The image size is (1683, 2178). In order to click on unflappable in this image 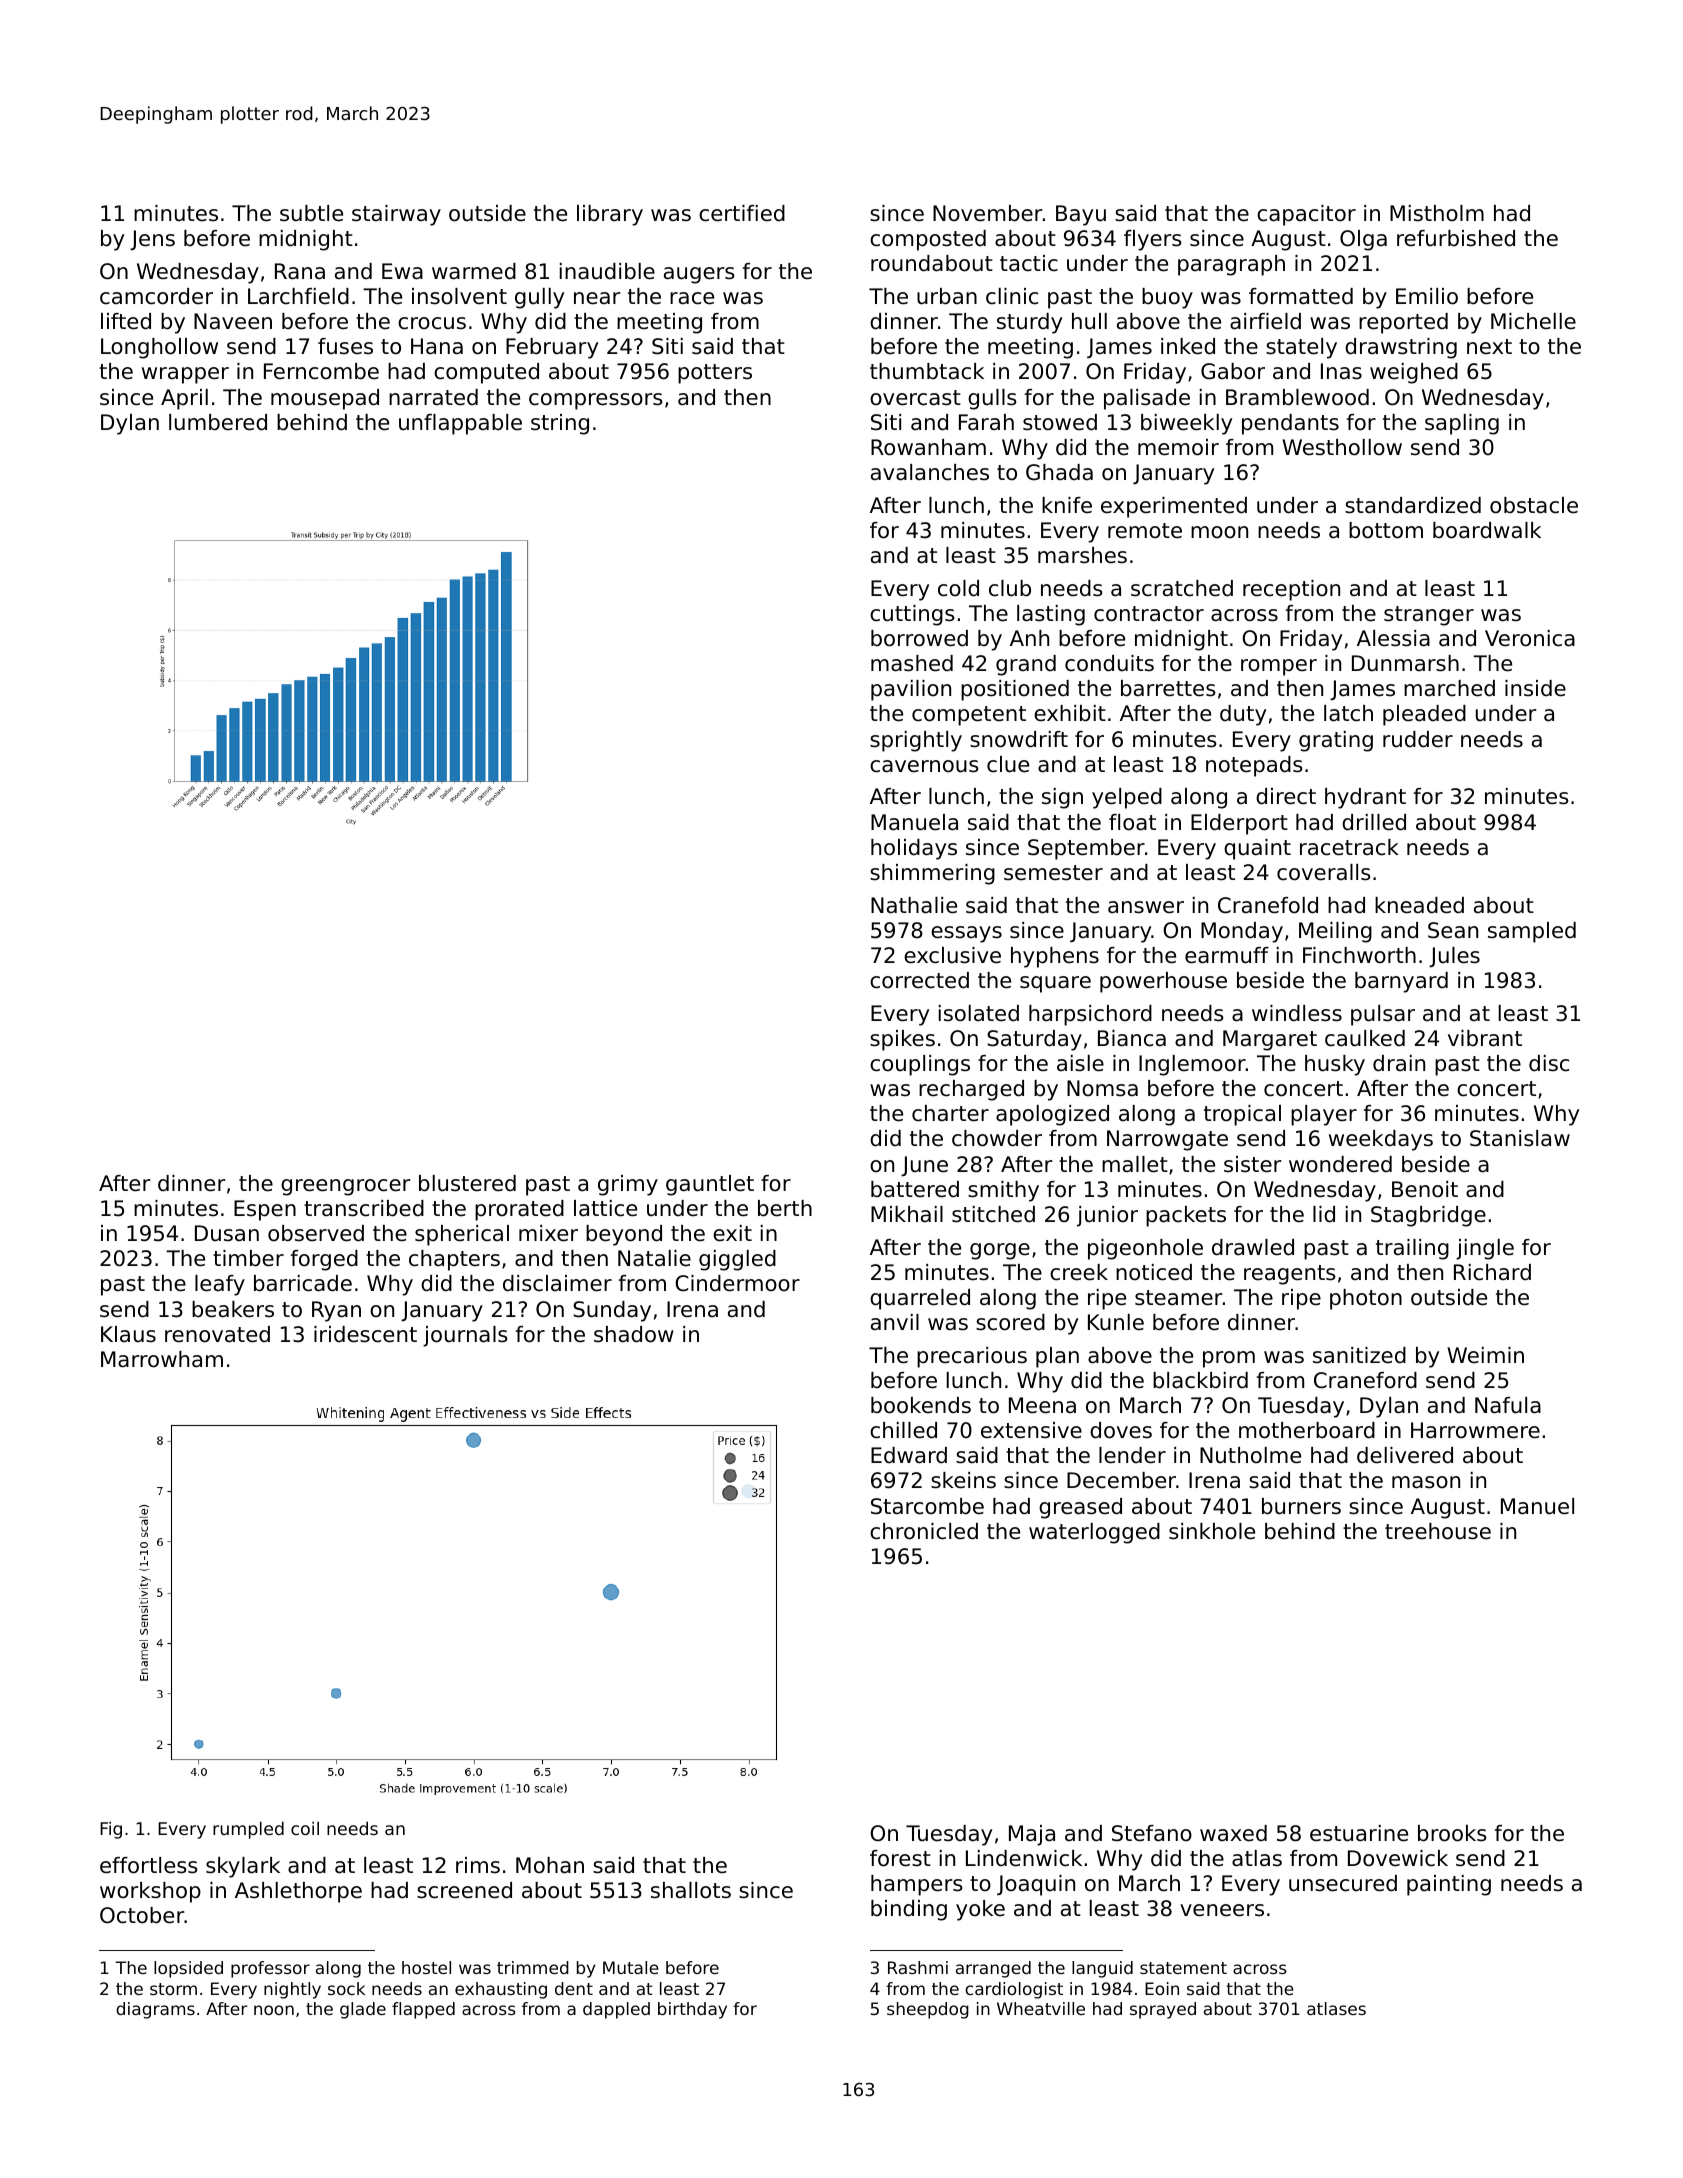, I will do `click(460, 424)`.
